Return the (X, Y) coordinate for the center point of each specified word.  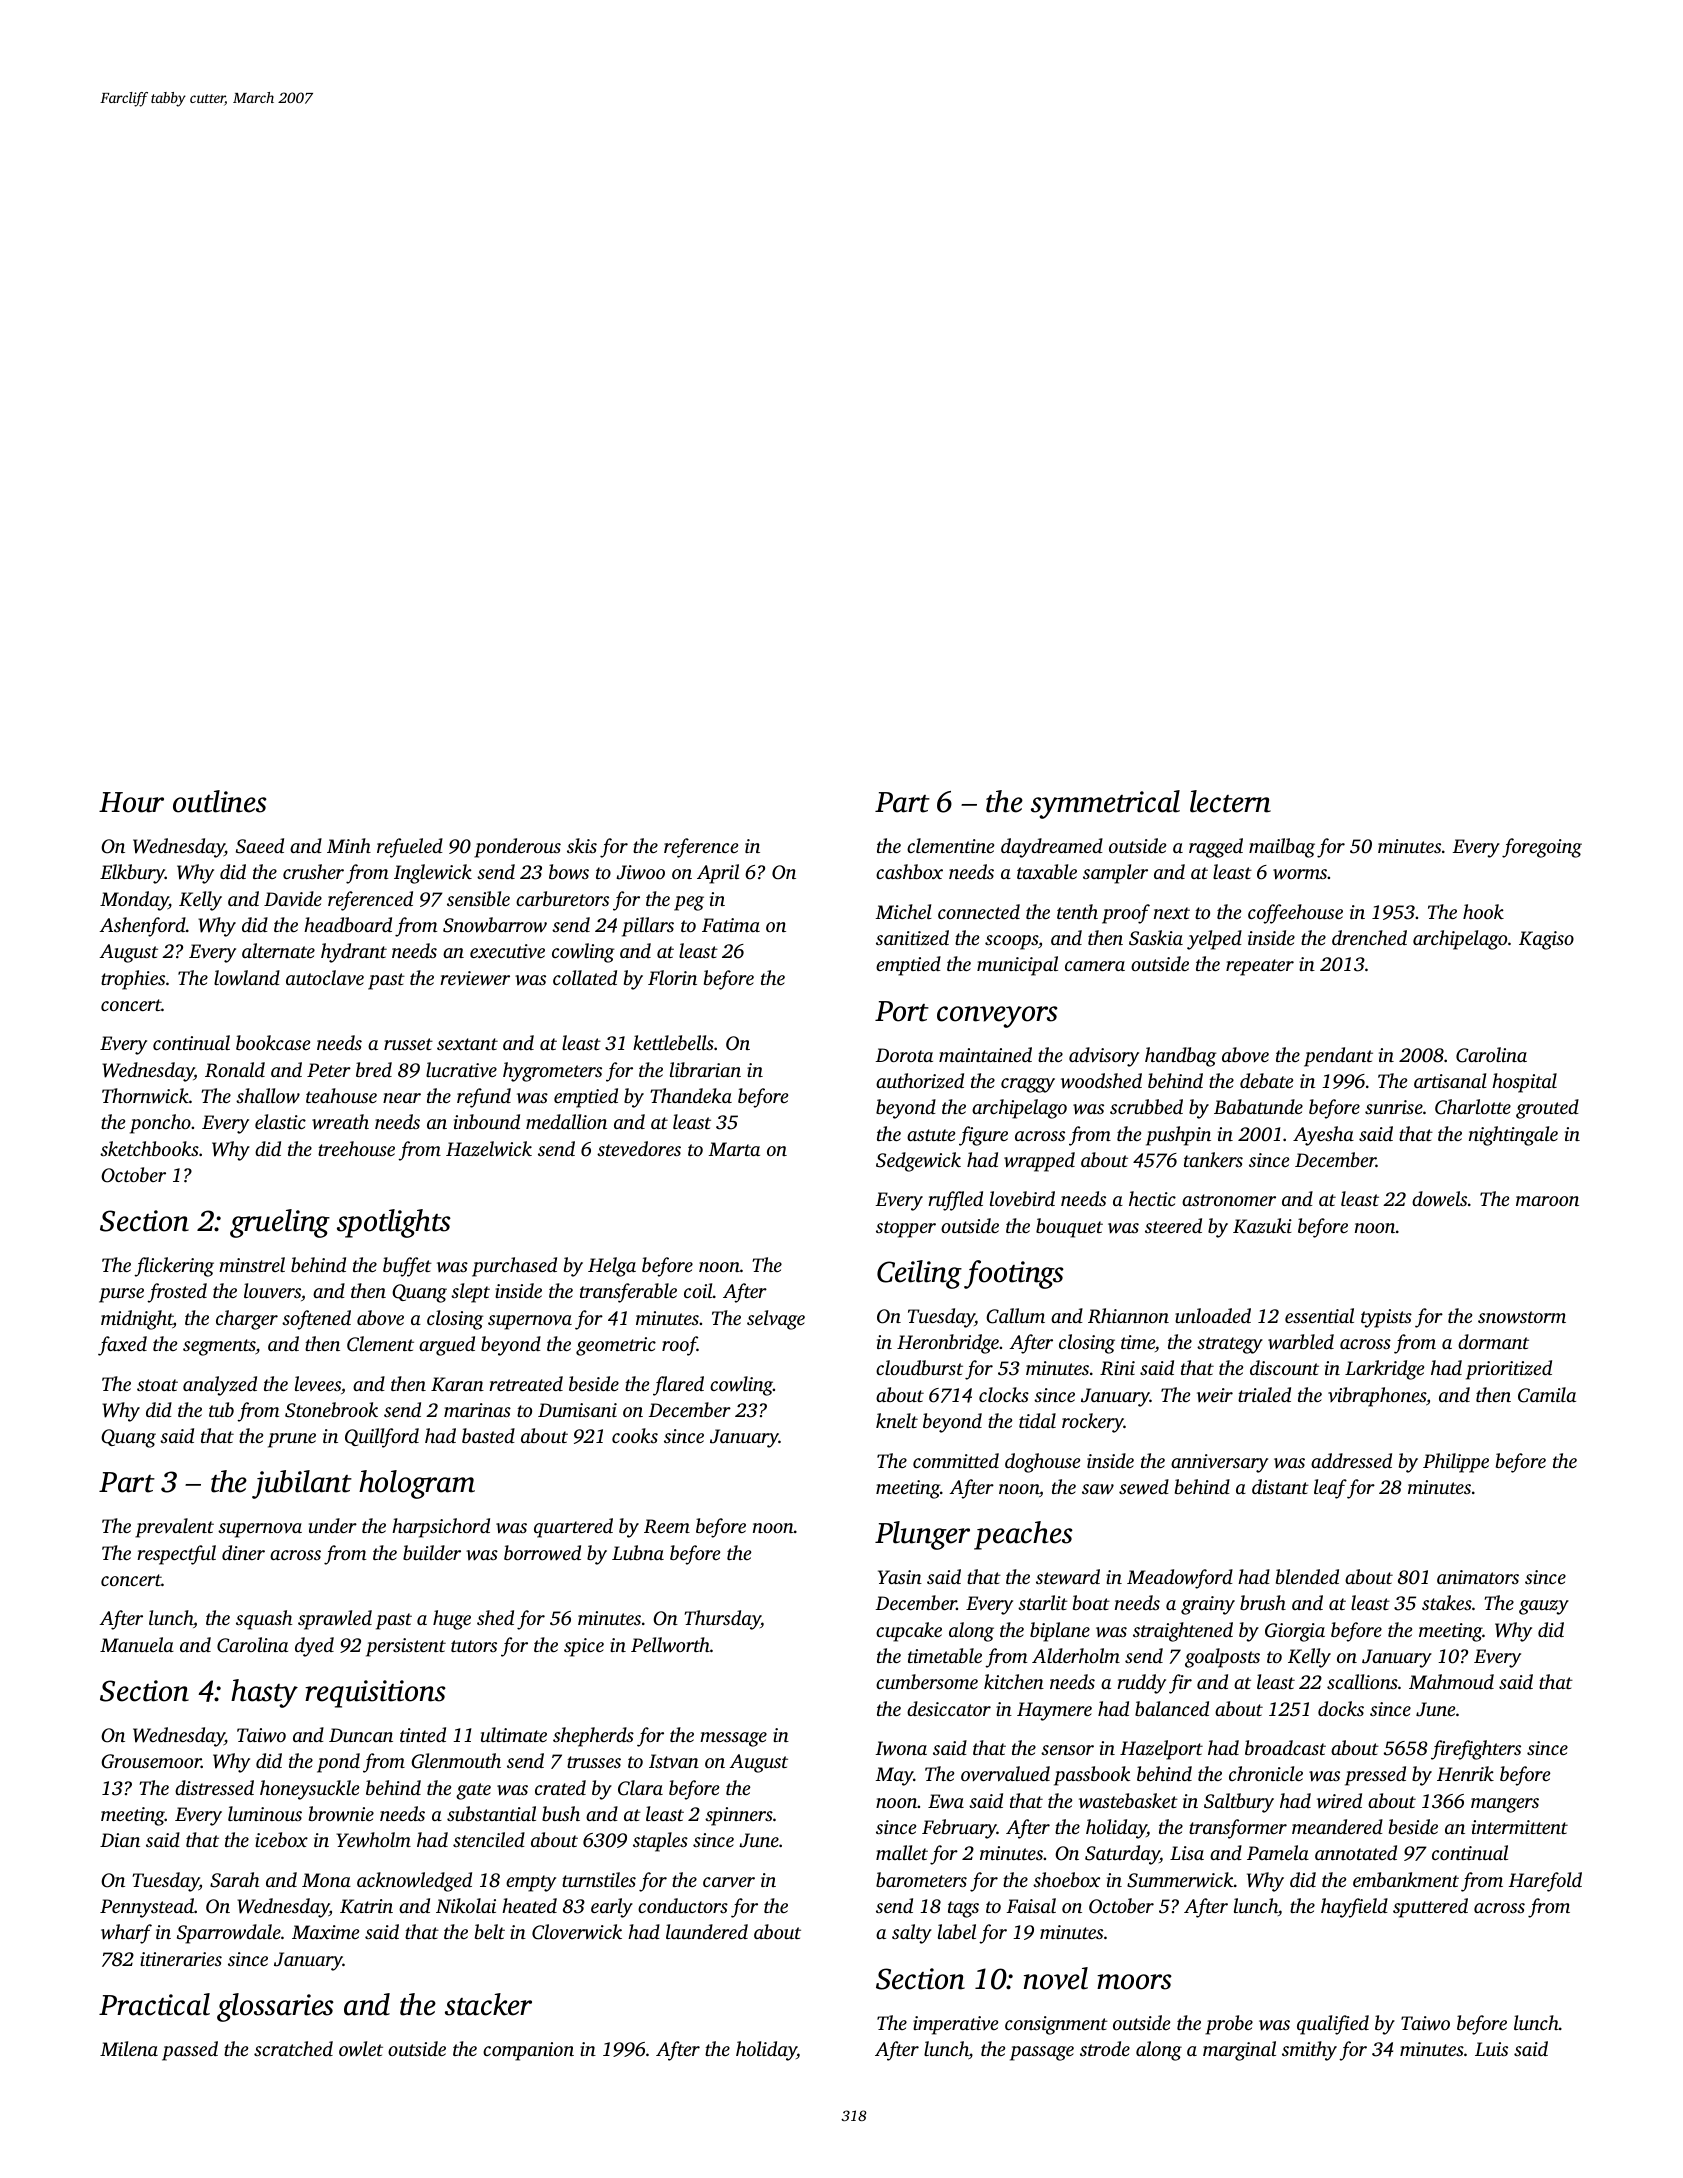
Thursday (722, 1620)
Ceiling (919, 1274)
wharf (126, 1934)
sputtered (1430, 1908)
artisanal (1450, 1080)
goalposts (1222, 1658)
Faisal (1031, 1905)
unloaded (1213, 1315)
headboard (348, 924)
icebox (281, 1839)
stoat (157, 1385)
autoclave (325, 977)
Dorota (904, 1055)
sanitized (912, 937)
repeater (1260, 967)
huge (452, 1620)
